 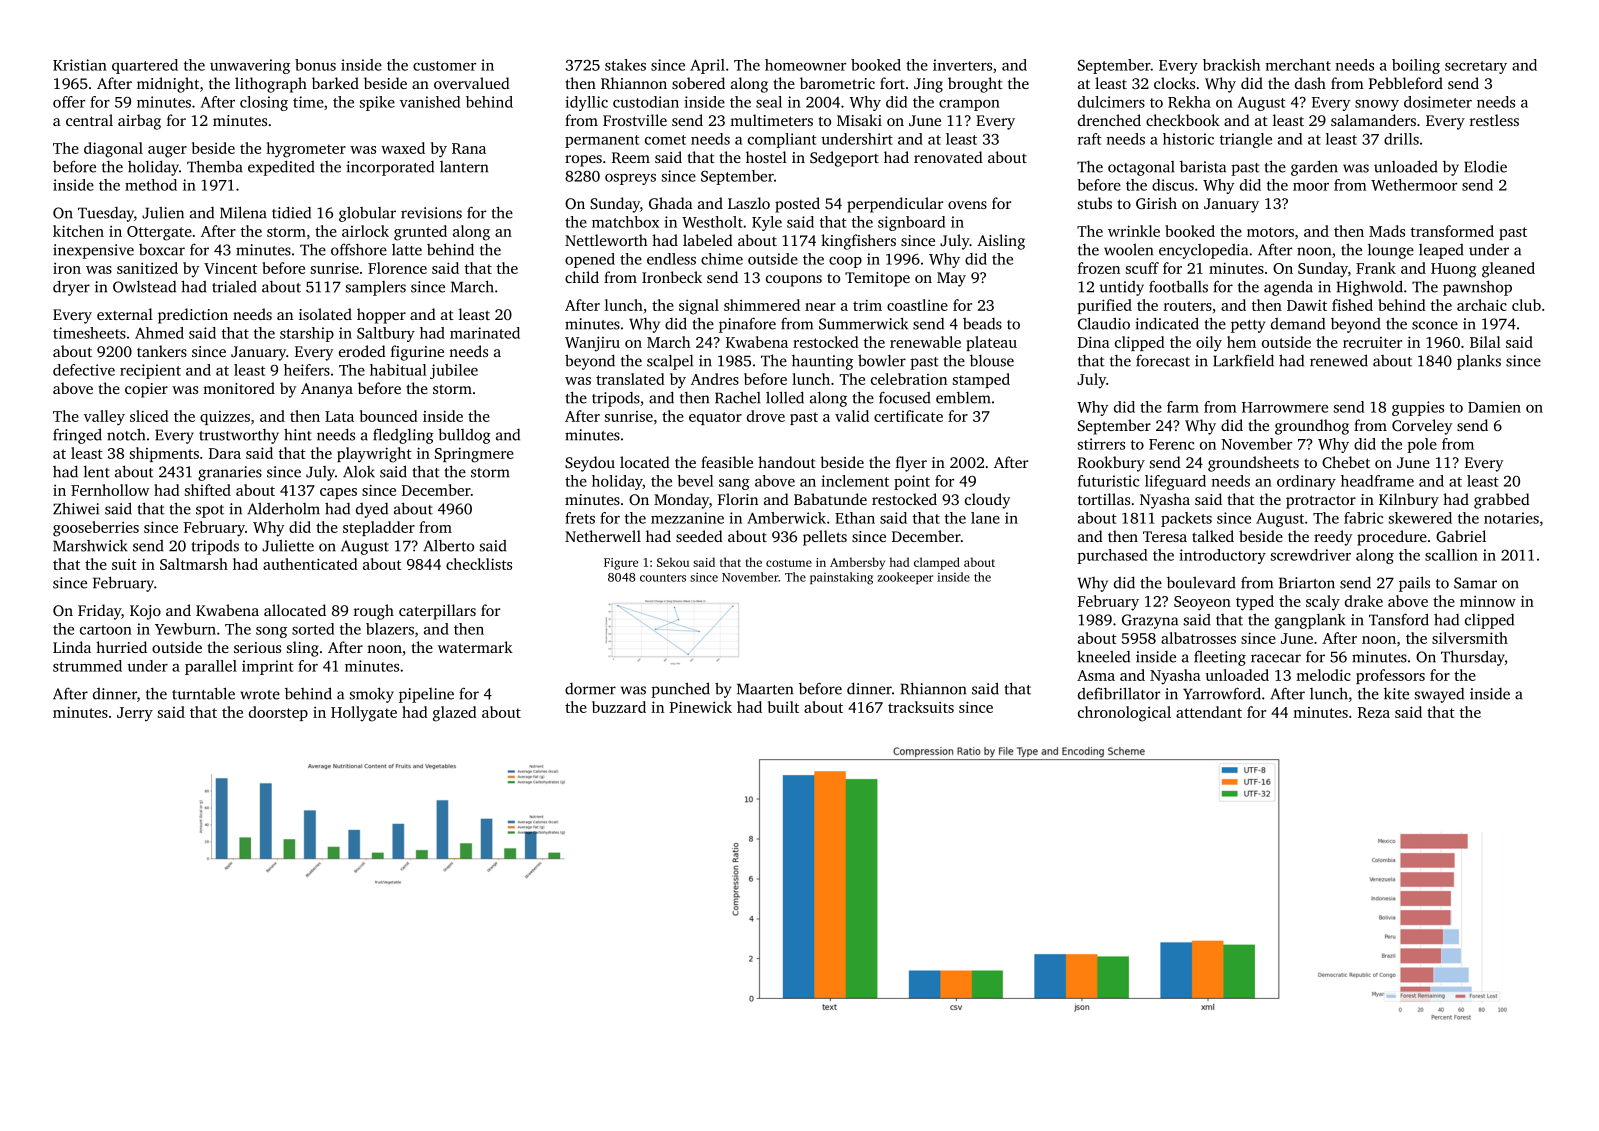 I want to click on Andres, so click(x=715, y=379).
